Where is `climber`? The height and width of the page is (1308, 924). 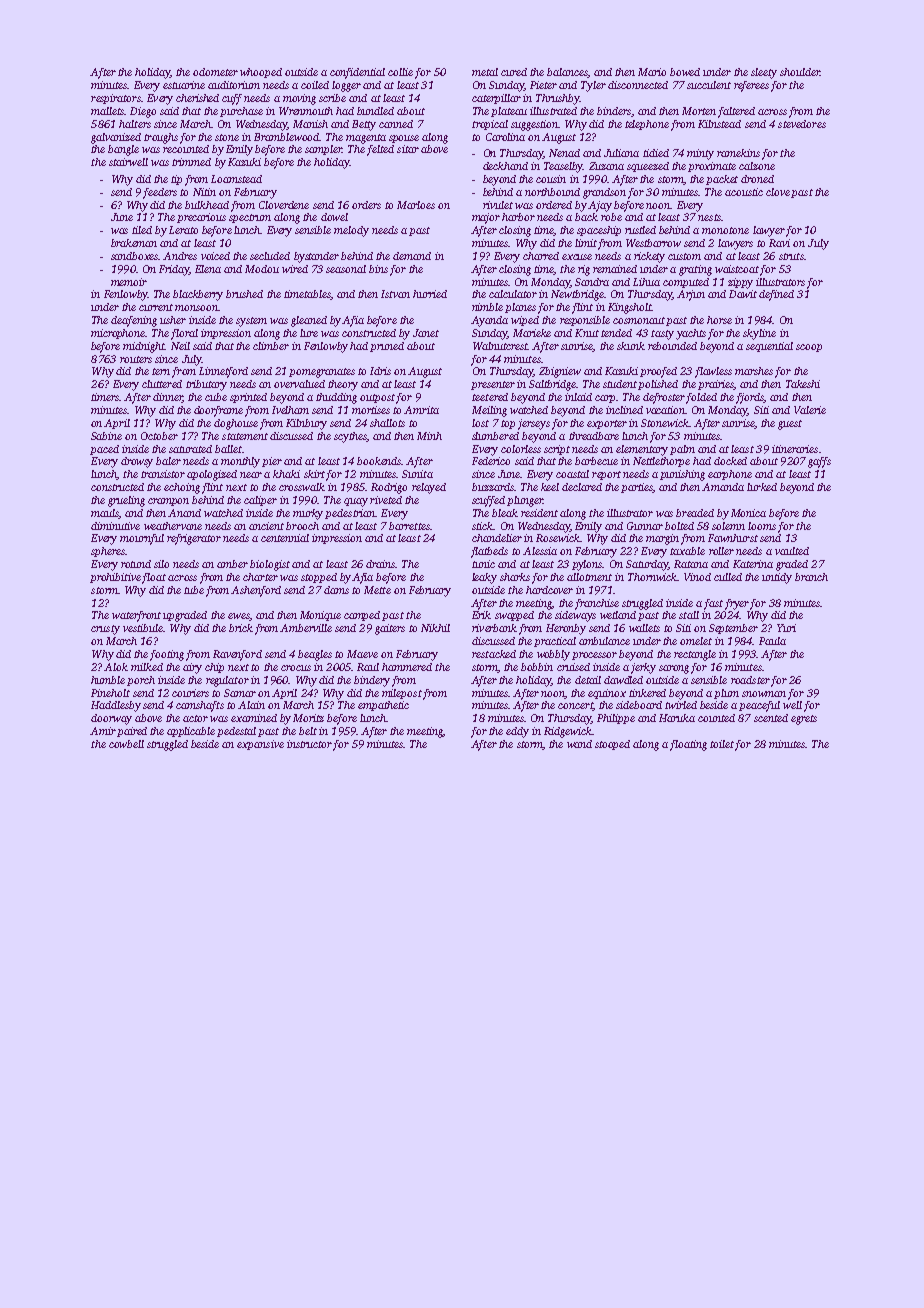 climber is located at coordinates (271, 346).
